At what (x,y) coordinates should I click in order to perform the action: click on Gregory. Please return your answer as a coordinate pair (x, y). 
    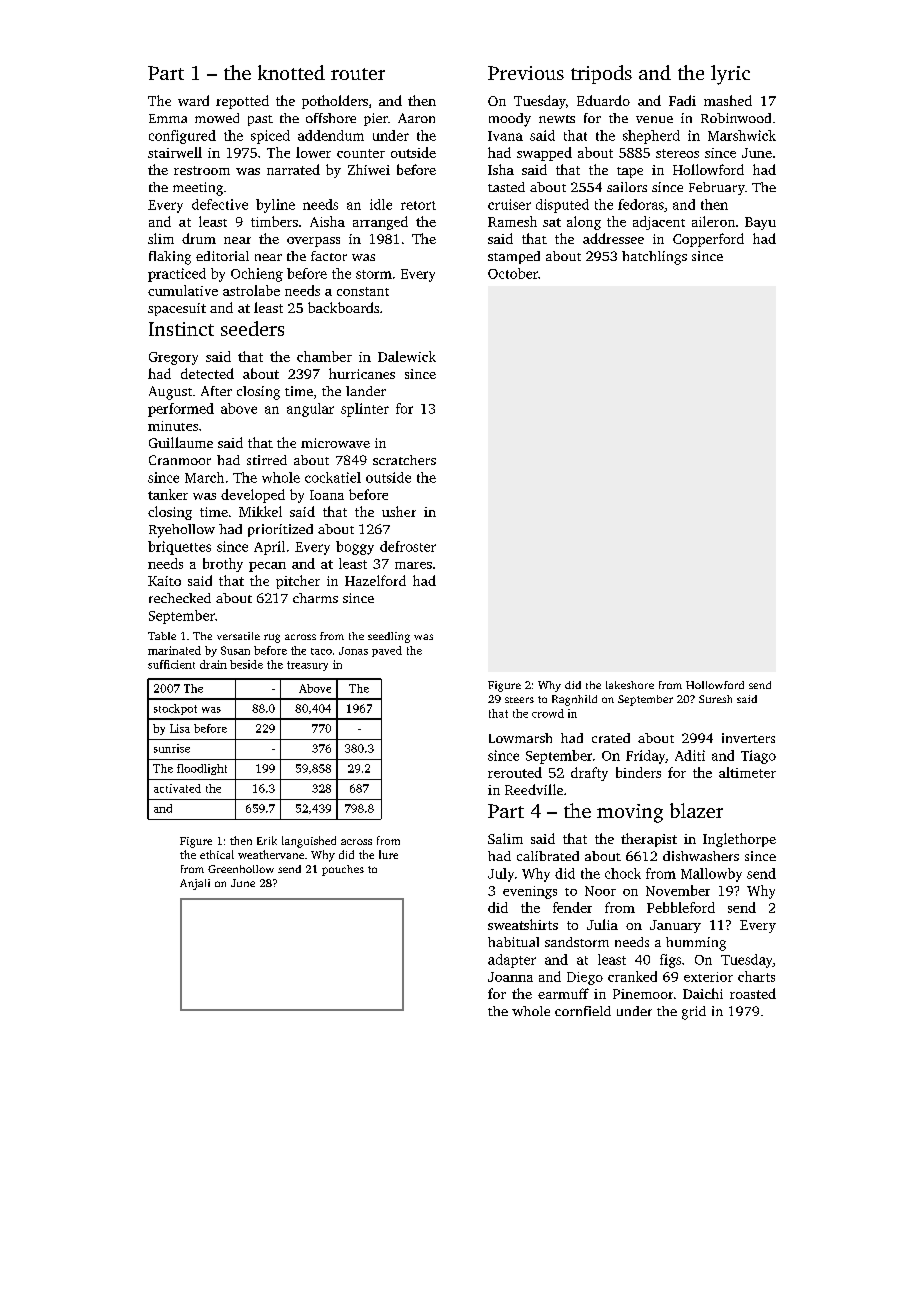
    Looking at the image, I should click on (173, 358).
